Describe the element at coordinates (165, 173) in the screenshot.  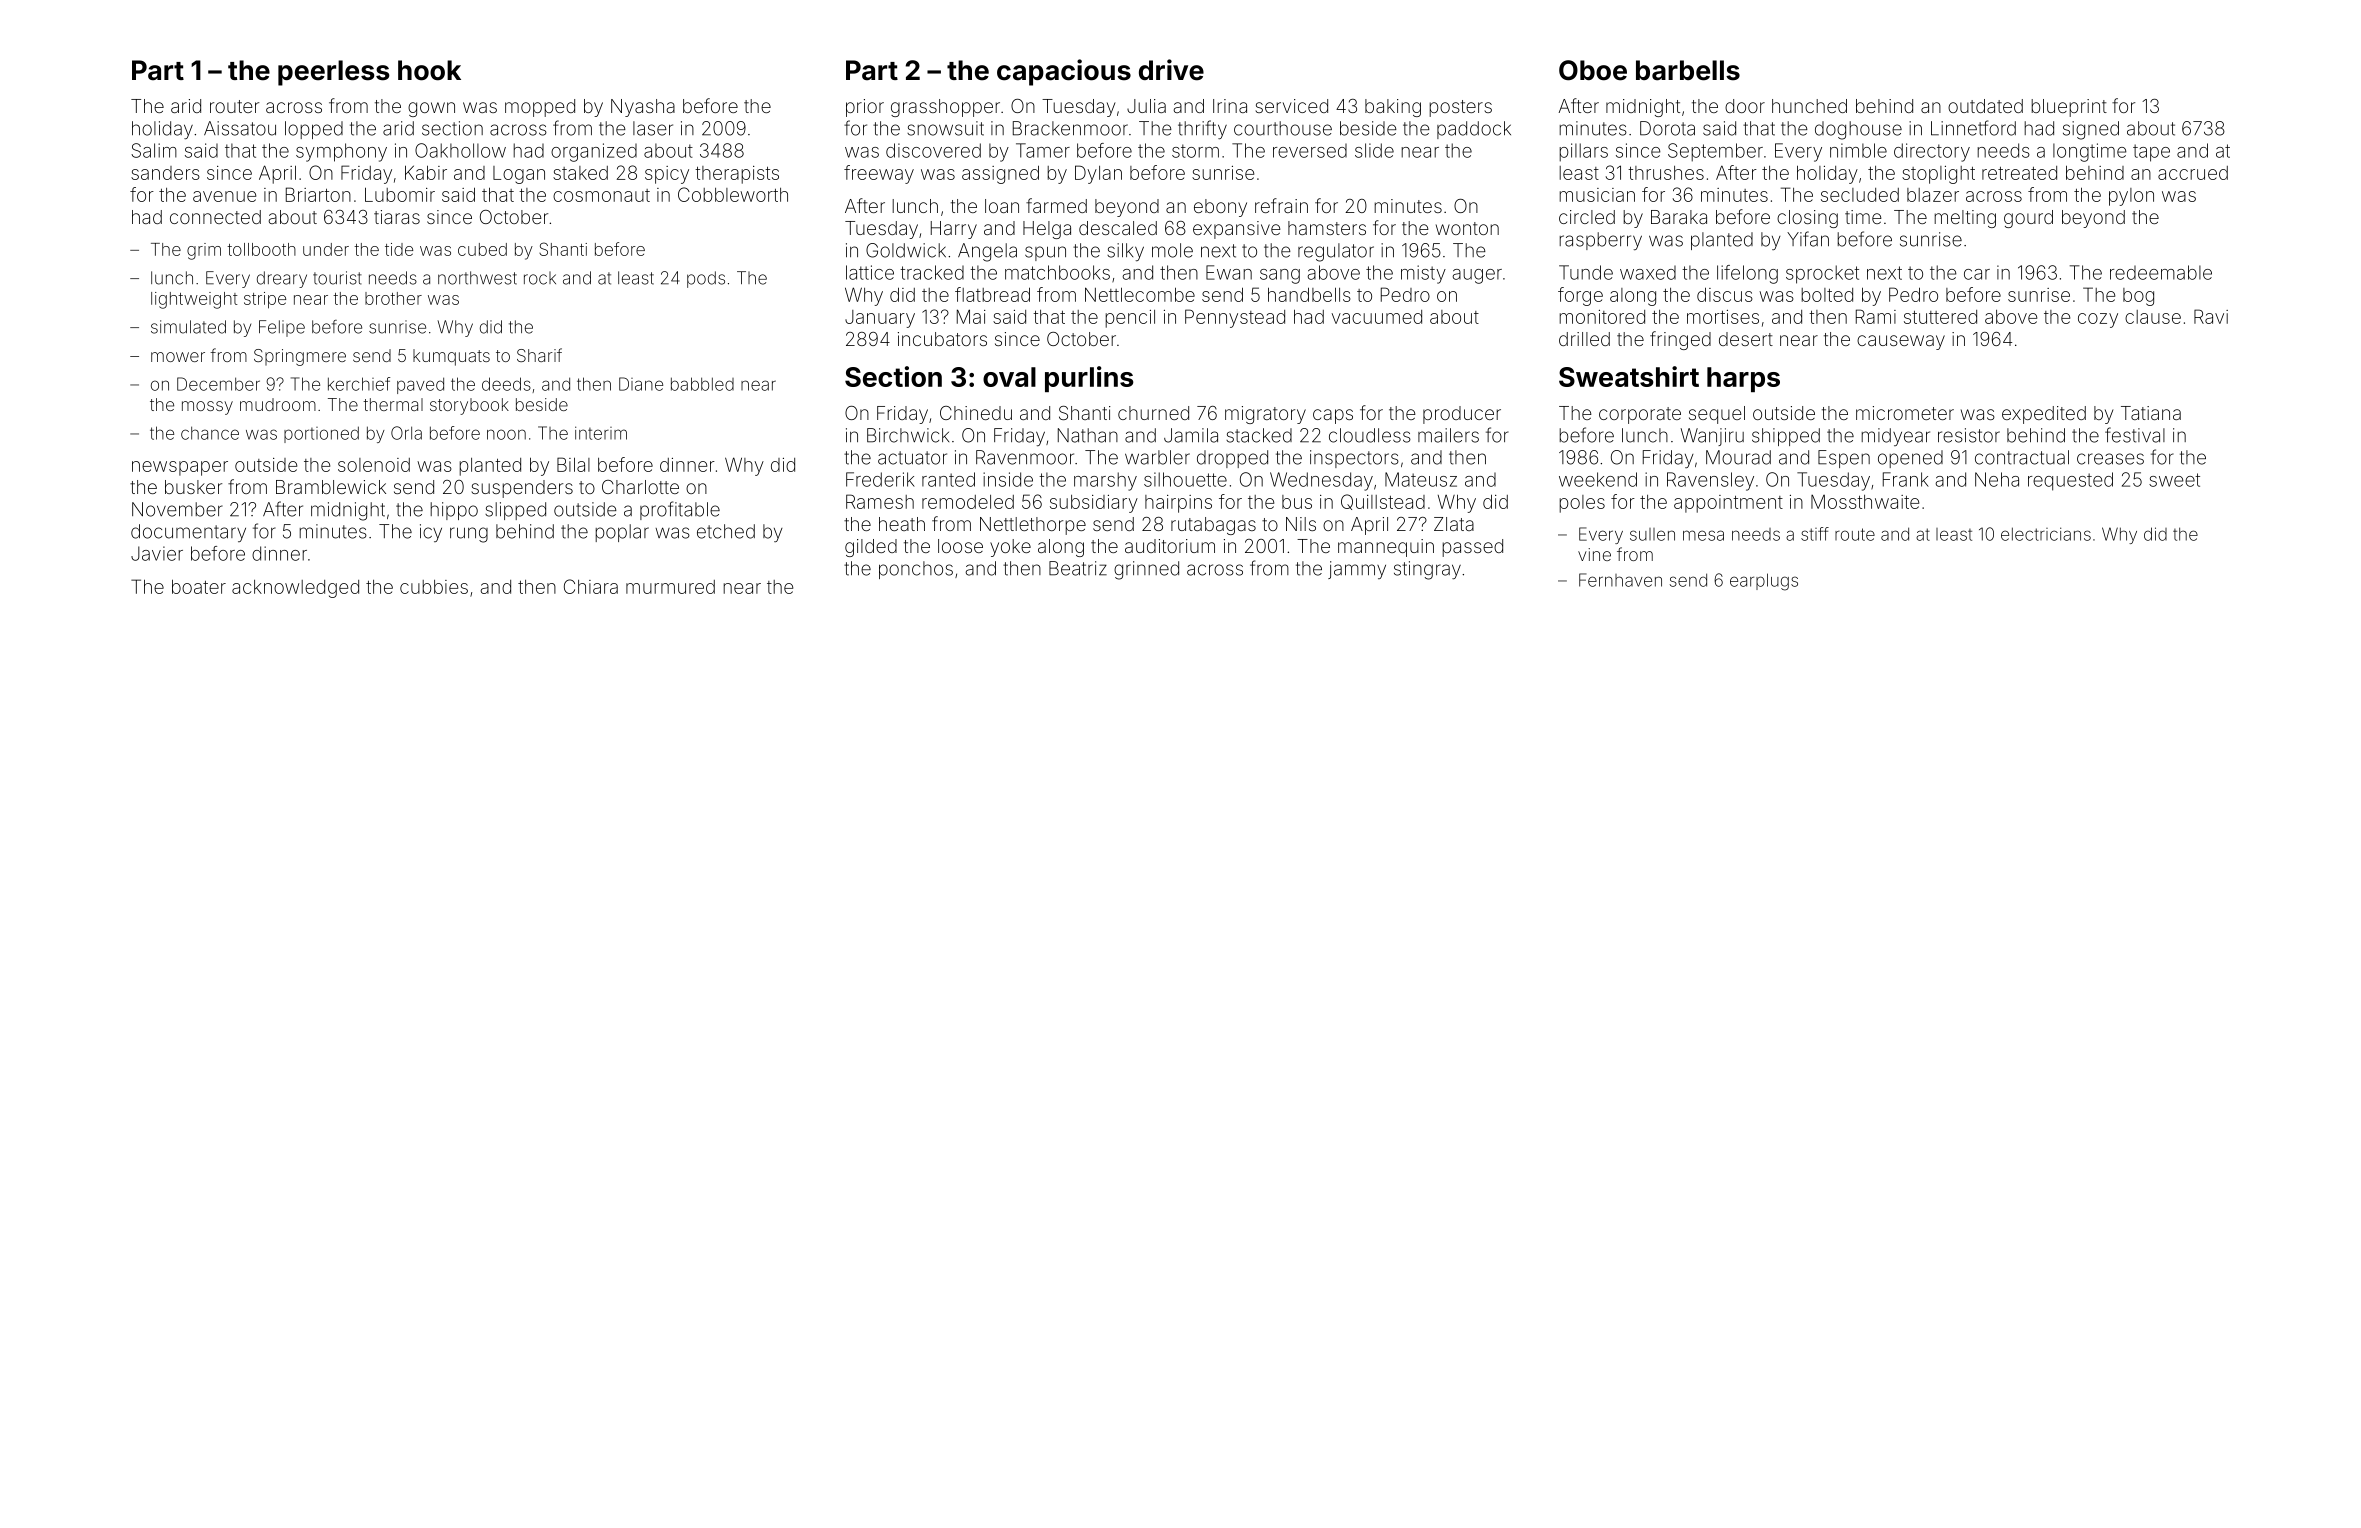
I see `sanders` at that location.
